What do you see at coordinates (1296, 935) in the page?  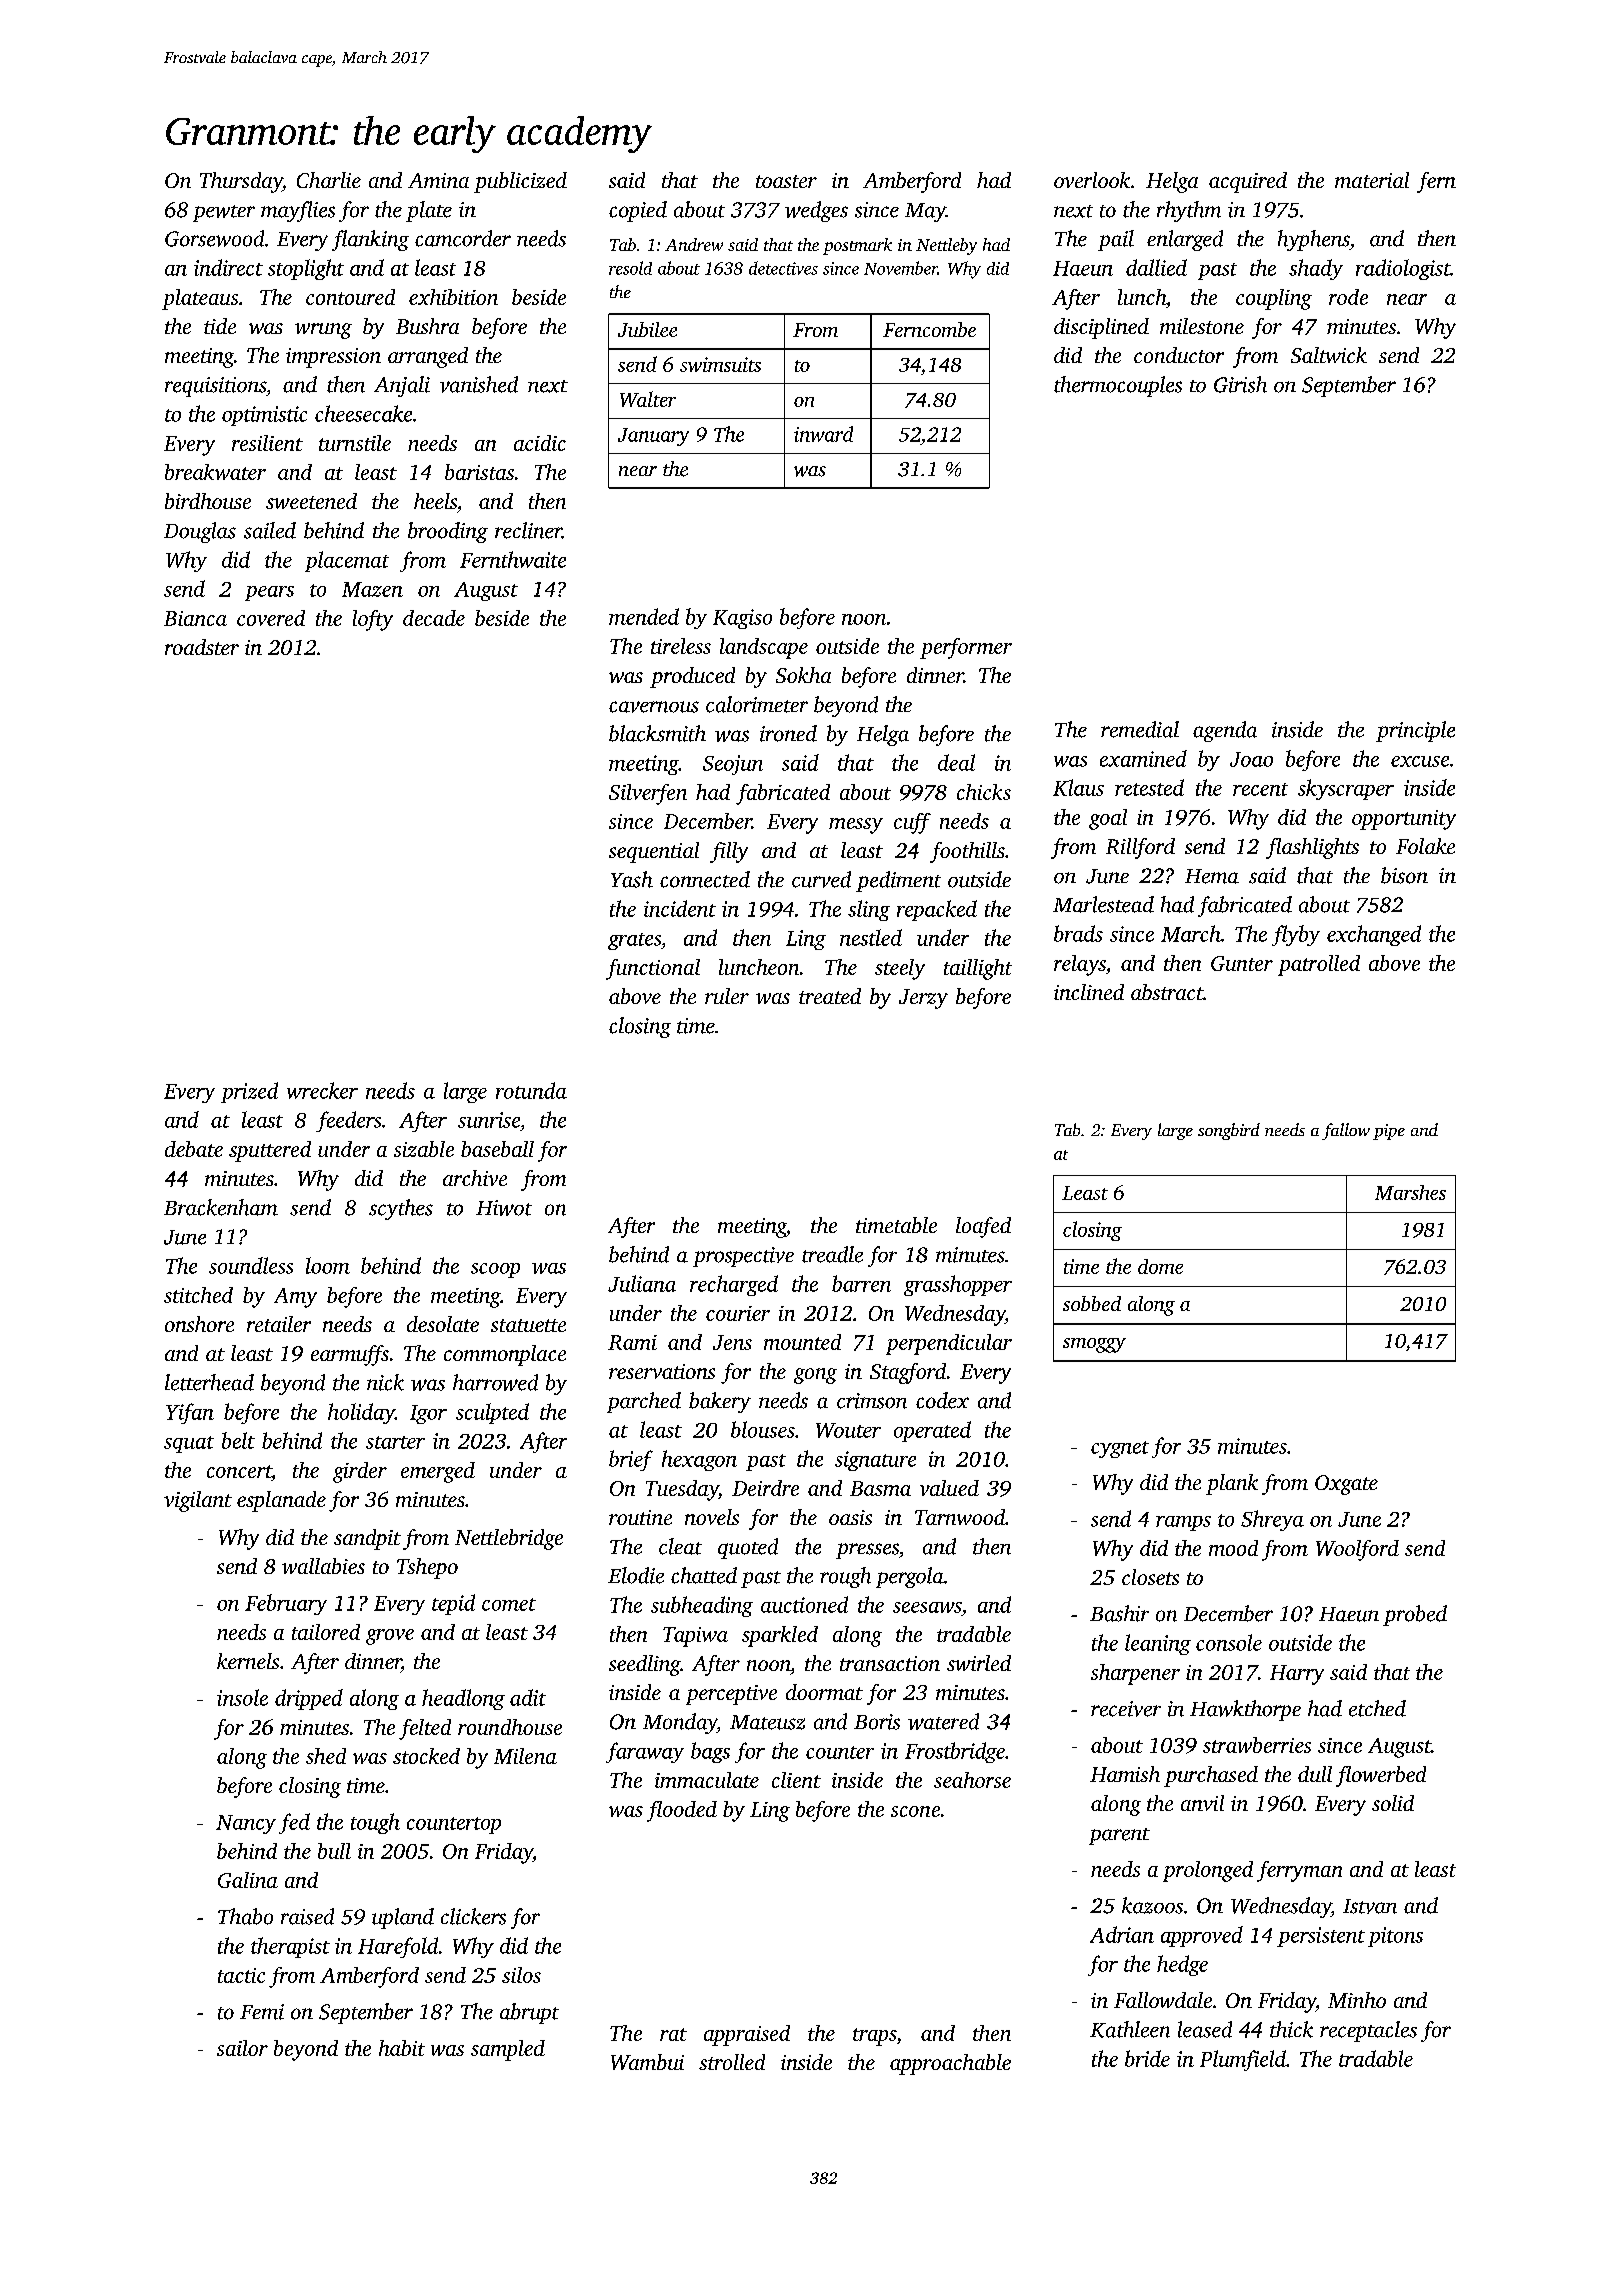 I see `flyby` at bounding box center [1296, 935].
